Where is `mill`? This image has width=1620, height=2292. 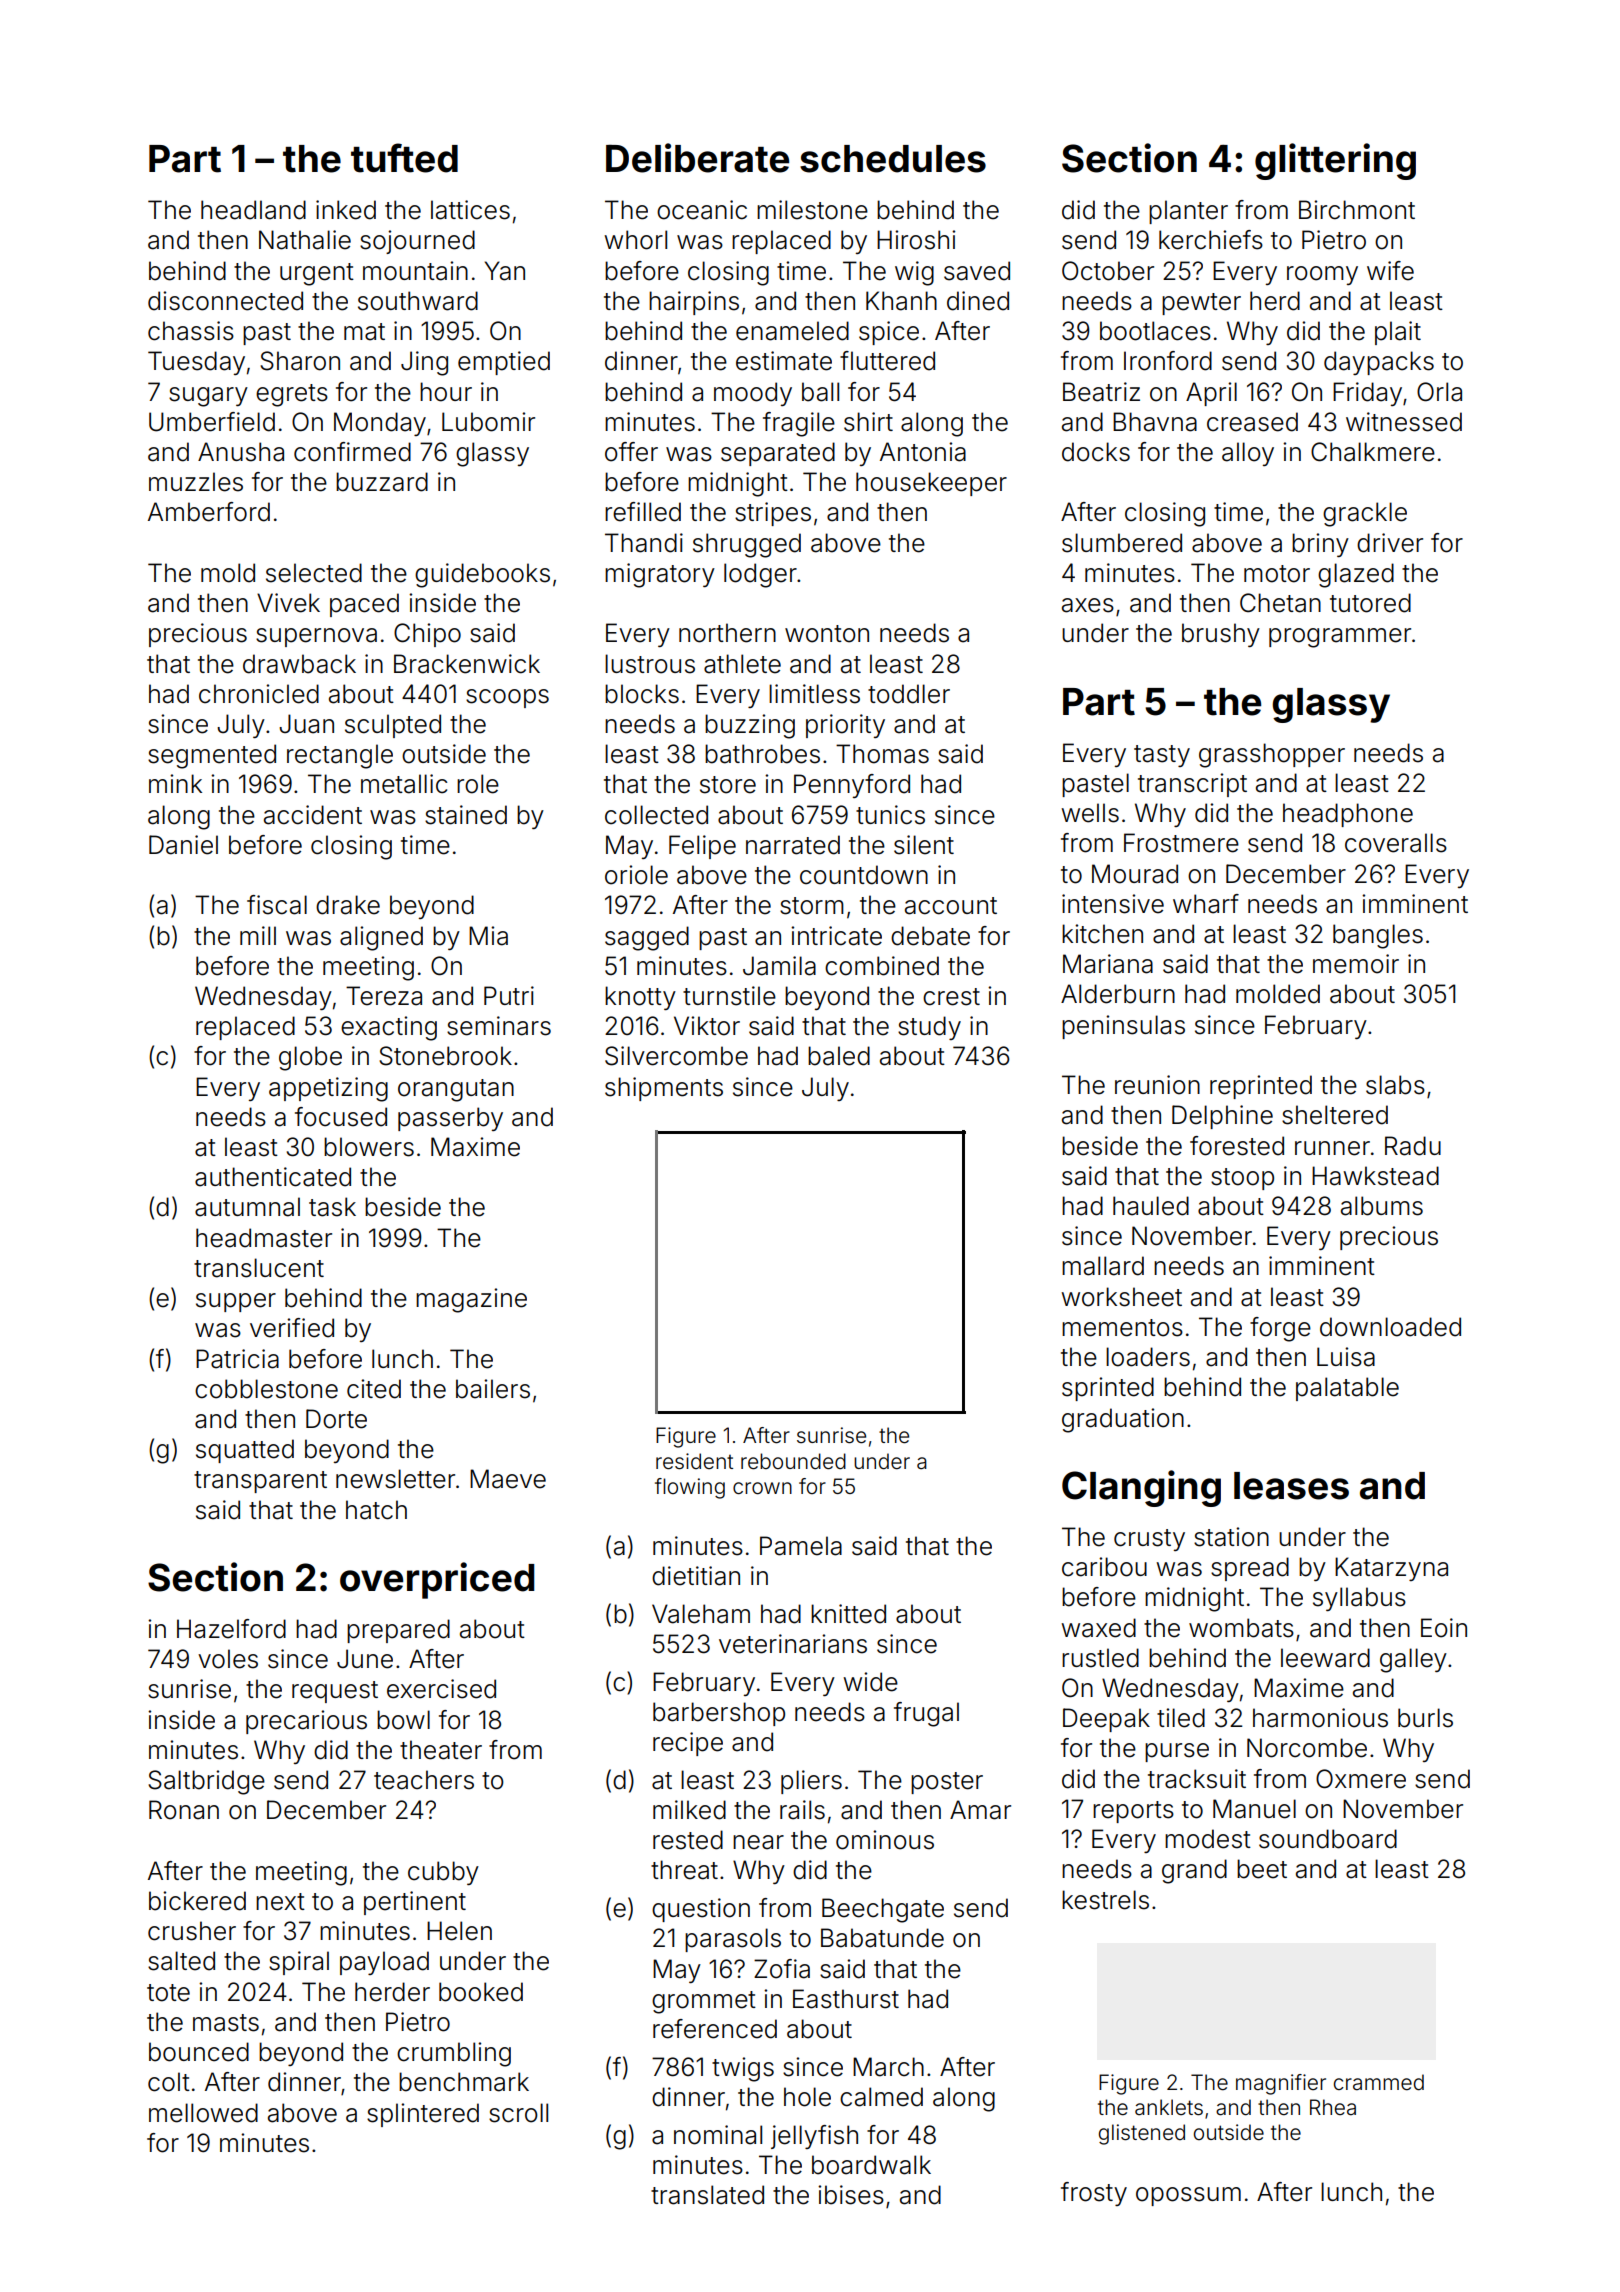 mill is located at coordinates (258, 935).
